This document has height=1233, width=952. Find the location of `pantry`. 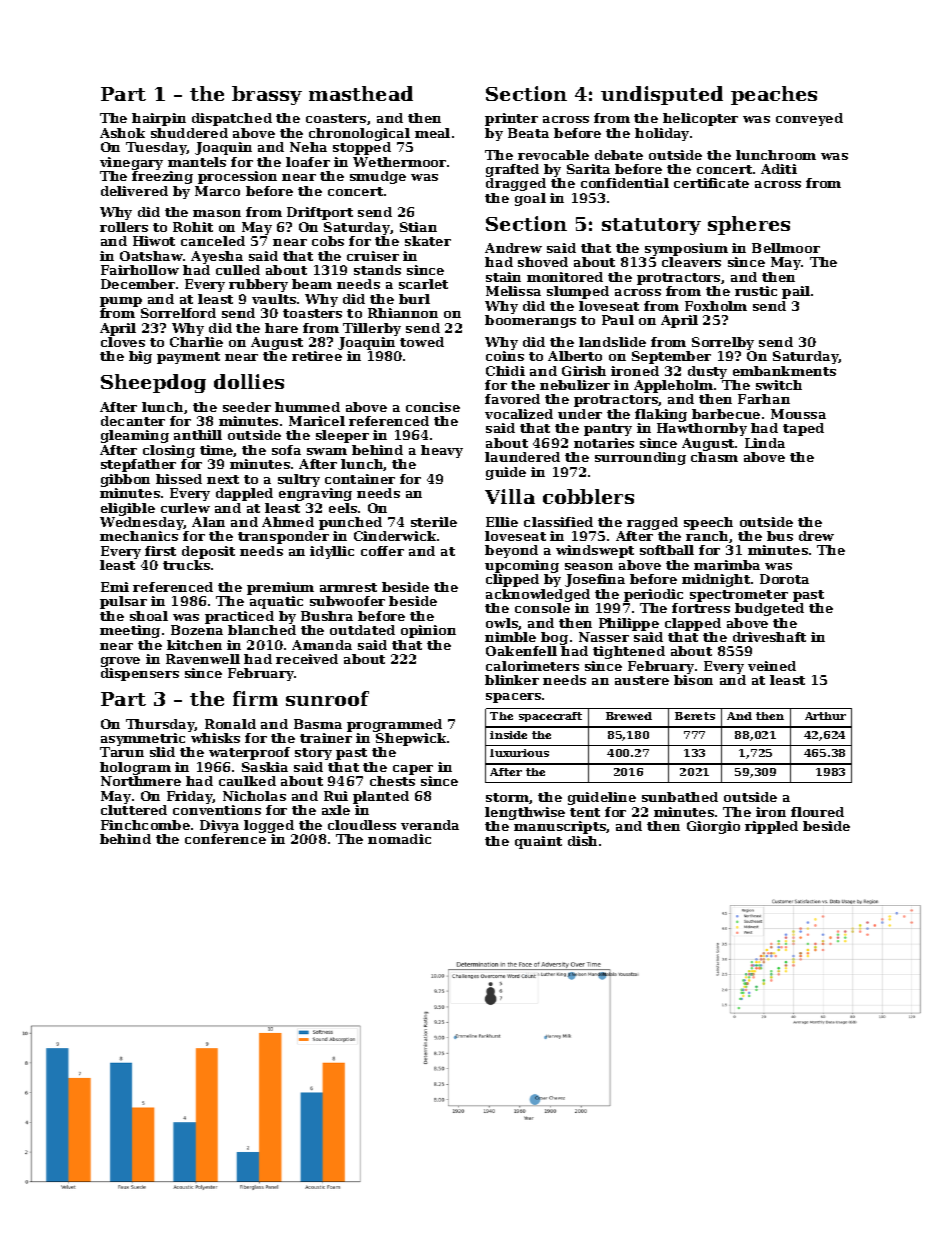

pantry is located at coordinates (608, 430).
